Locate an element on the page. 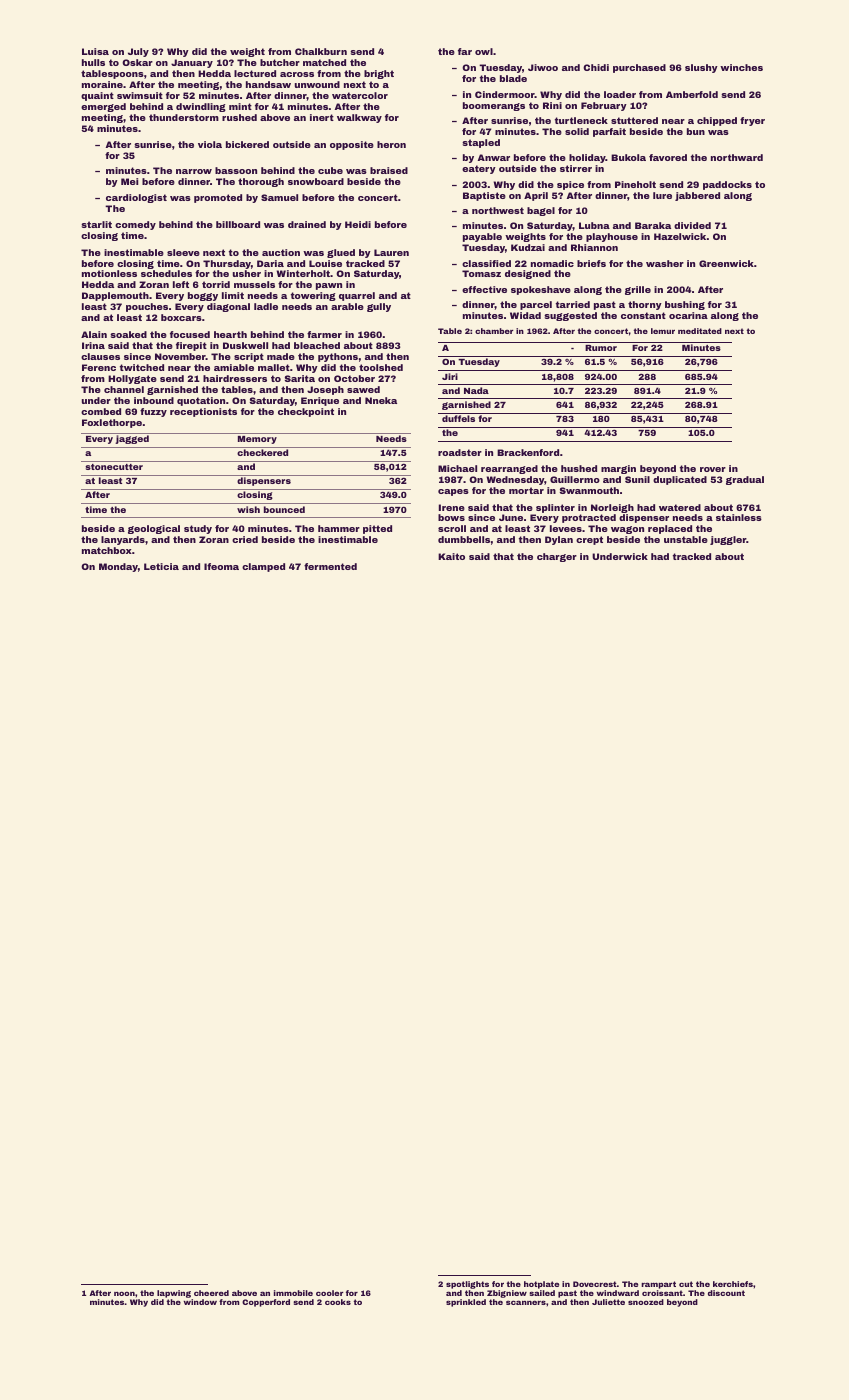 The height and width of the image is (1400, 849). Brackenford is located at coordinates (528, 452).
